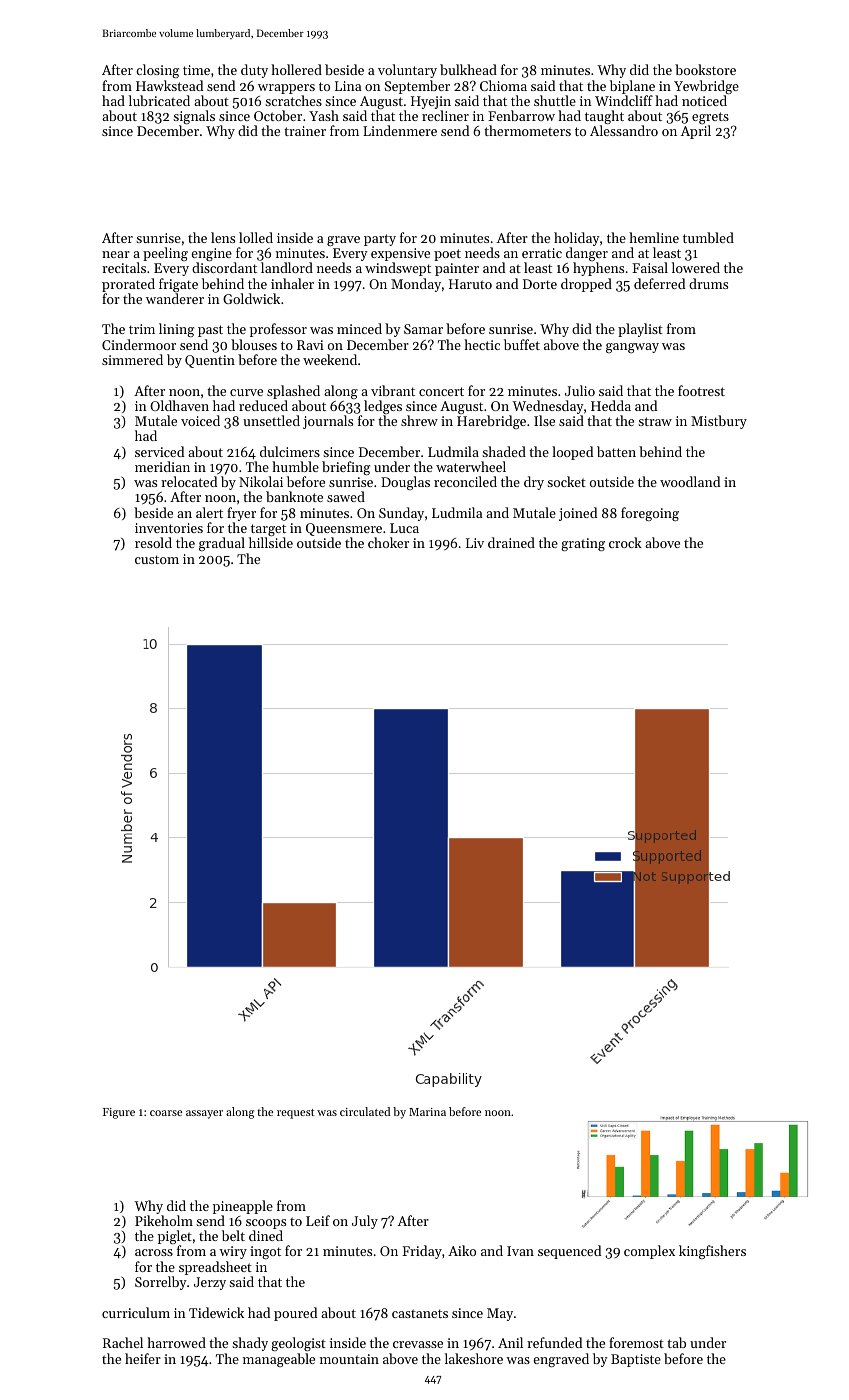  What do you see at coordinates (554, 1342) in the screenshot?
I see `refunded` at bounding box center [554, 1342].
